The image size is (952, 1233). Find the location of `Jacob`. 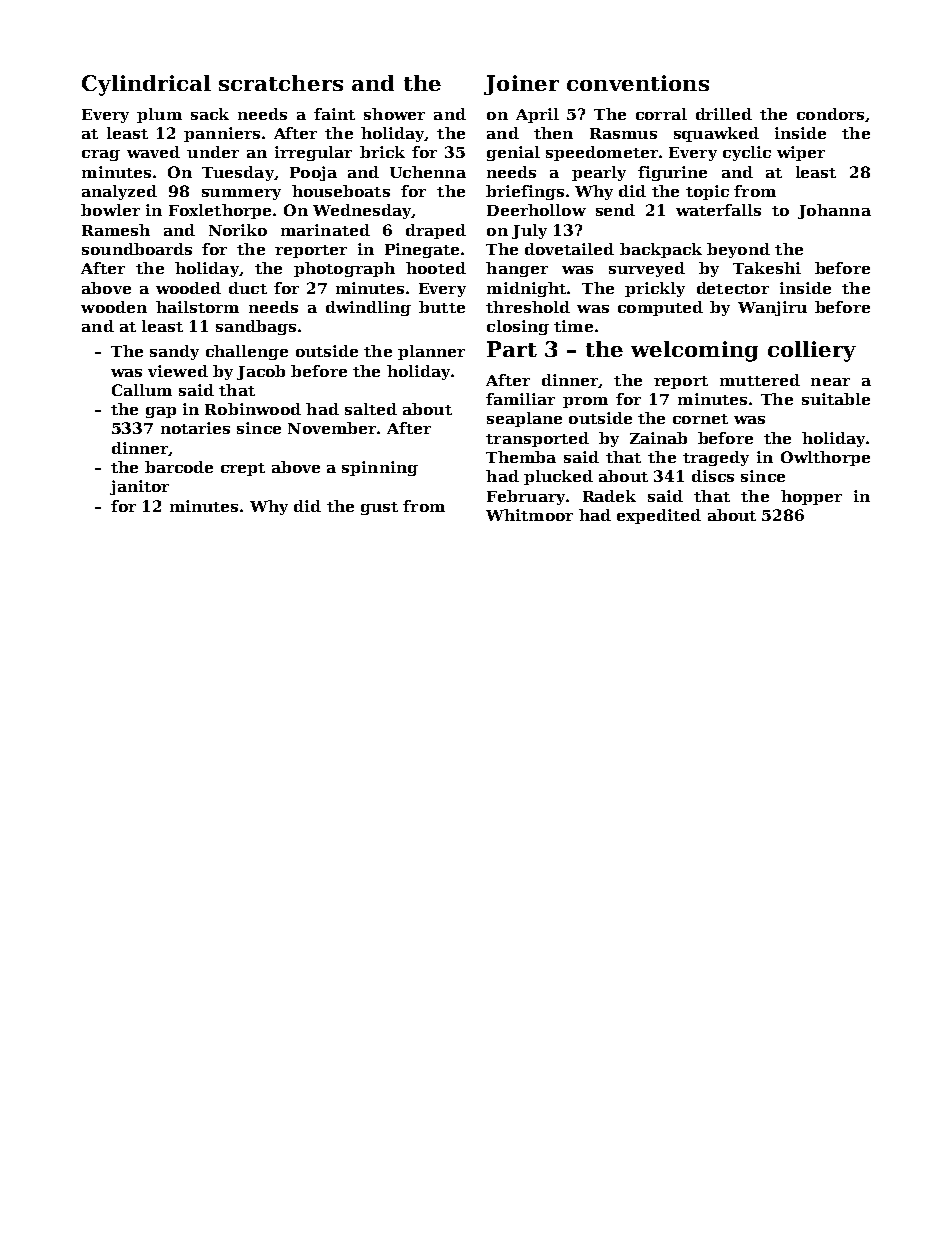

Jacob is located at coordinates (261, 372).
